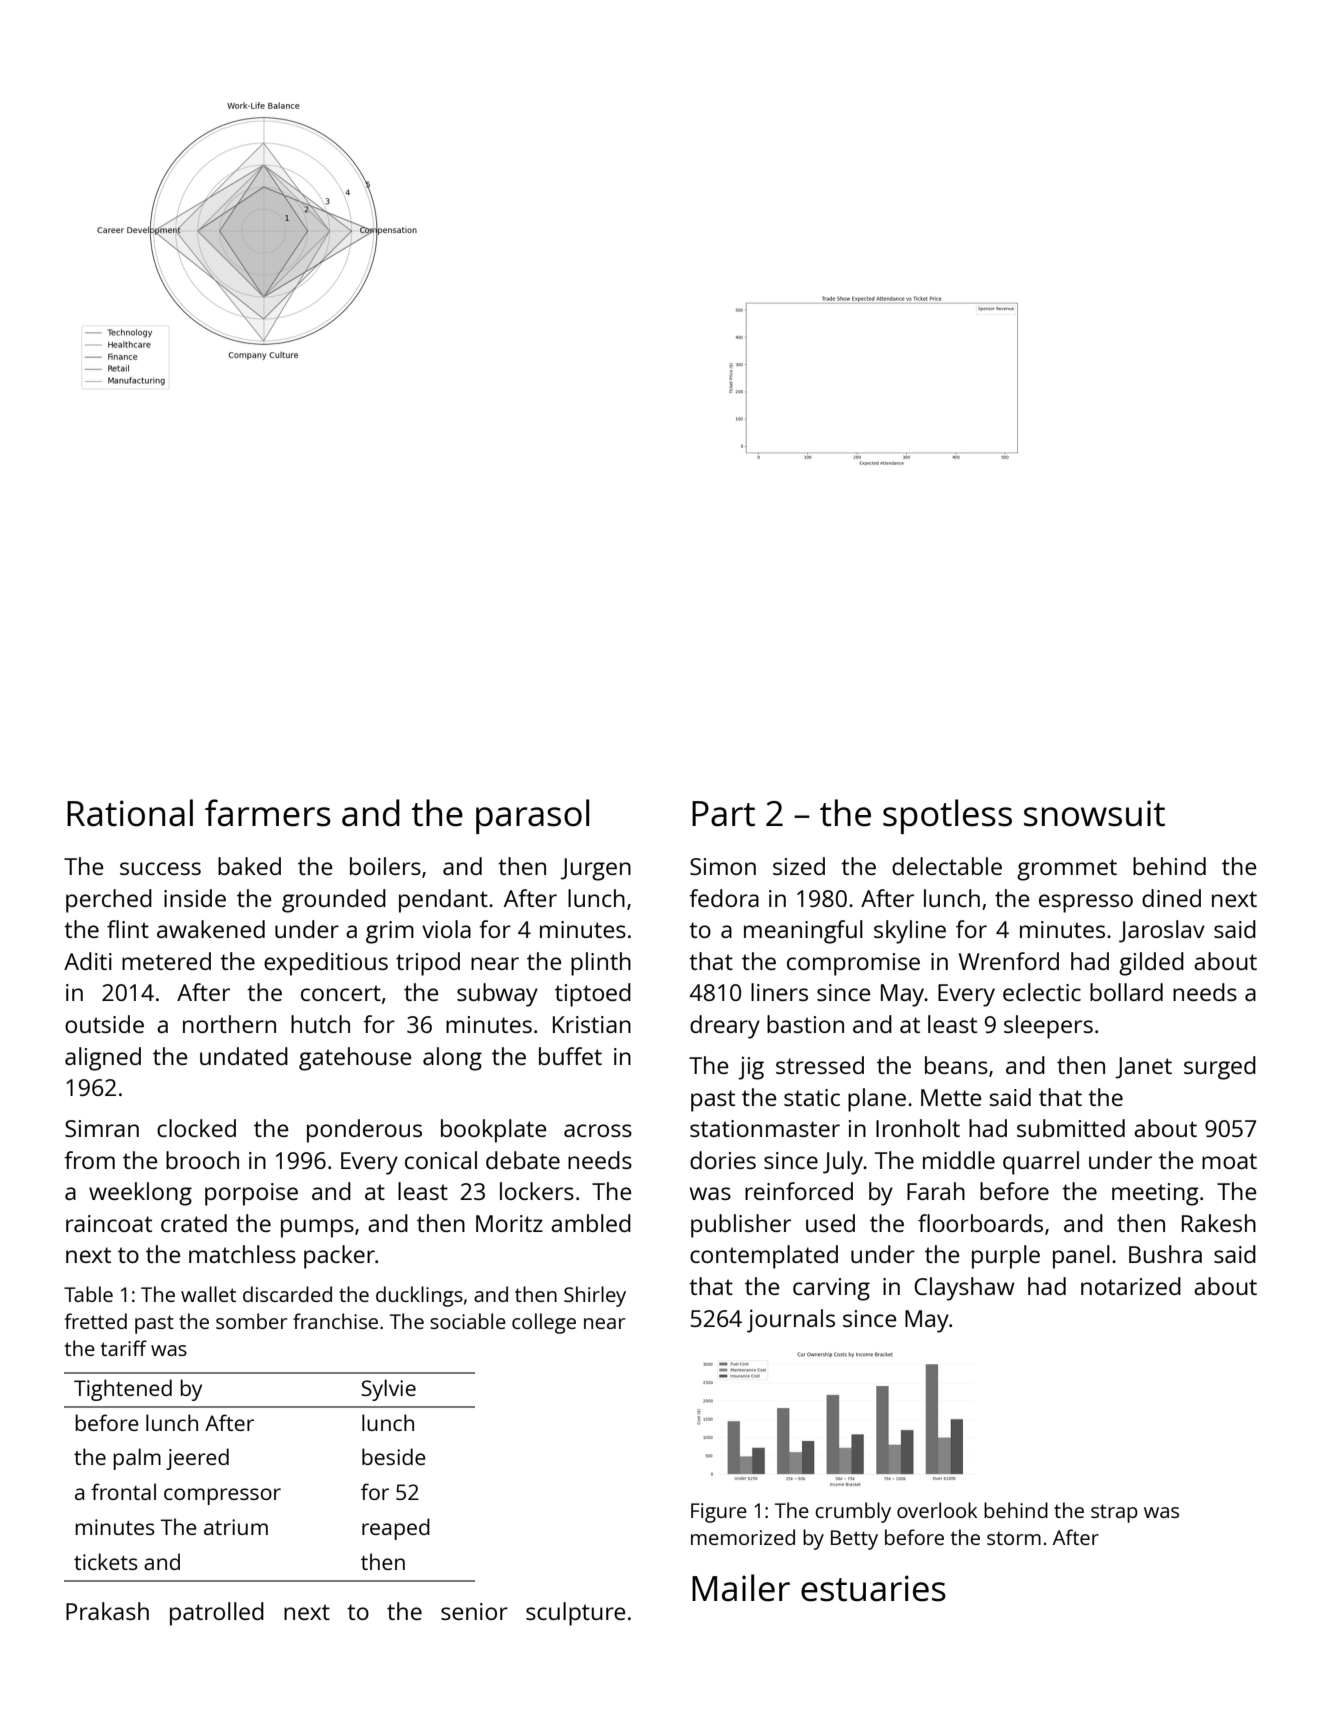  What do you see at coordinates (1014, 1538) in the screenshot?
I see `storm` at bounding box center [1014, 1538].
